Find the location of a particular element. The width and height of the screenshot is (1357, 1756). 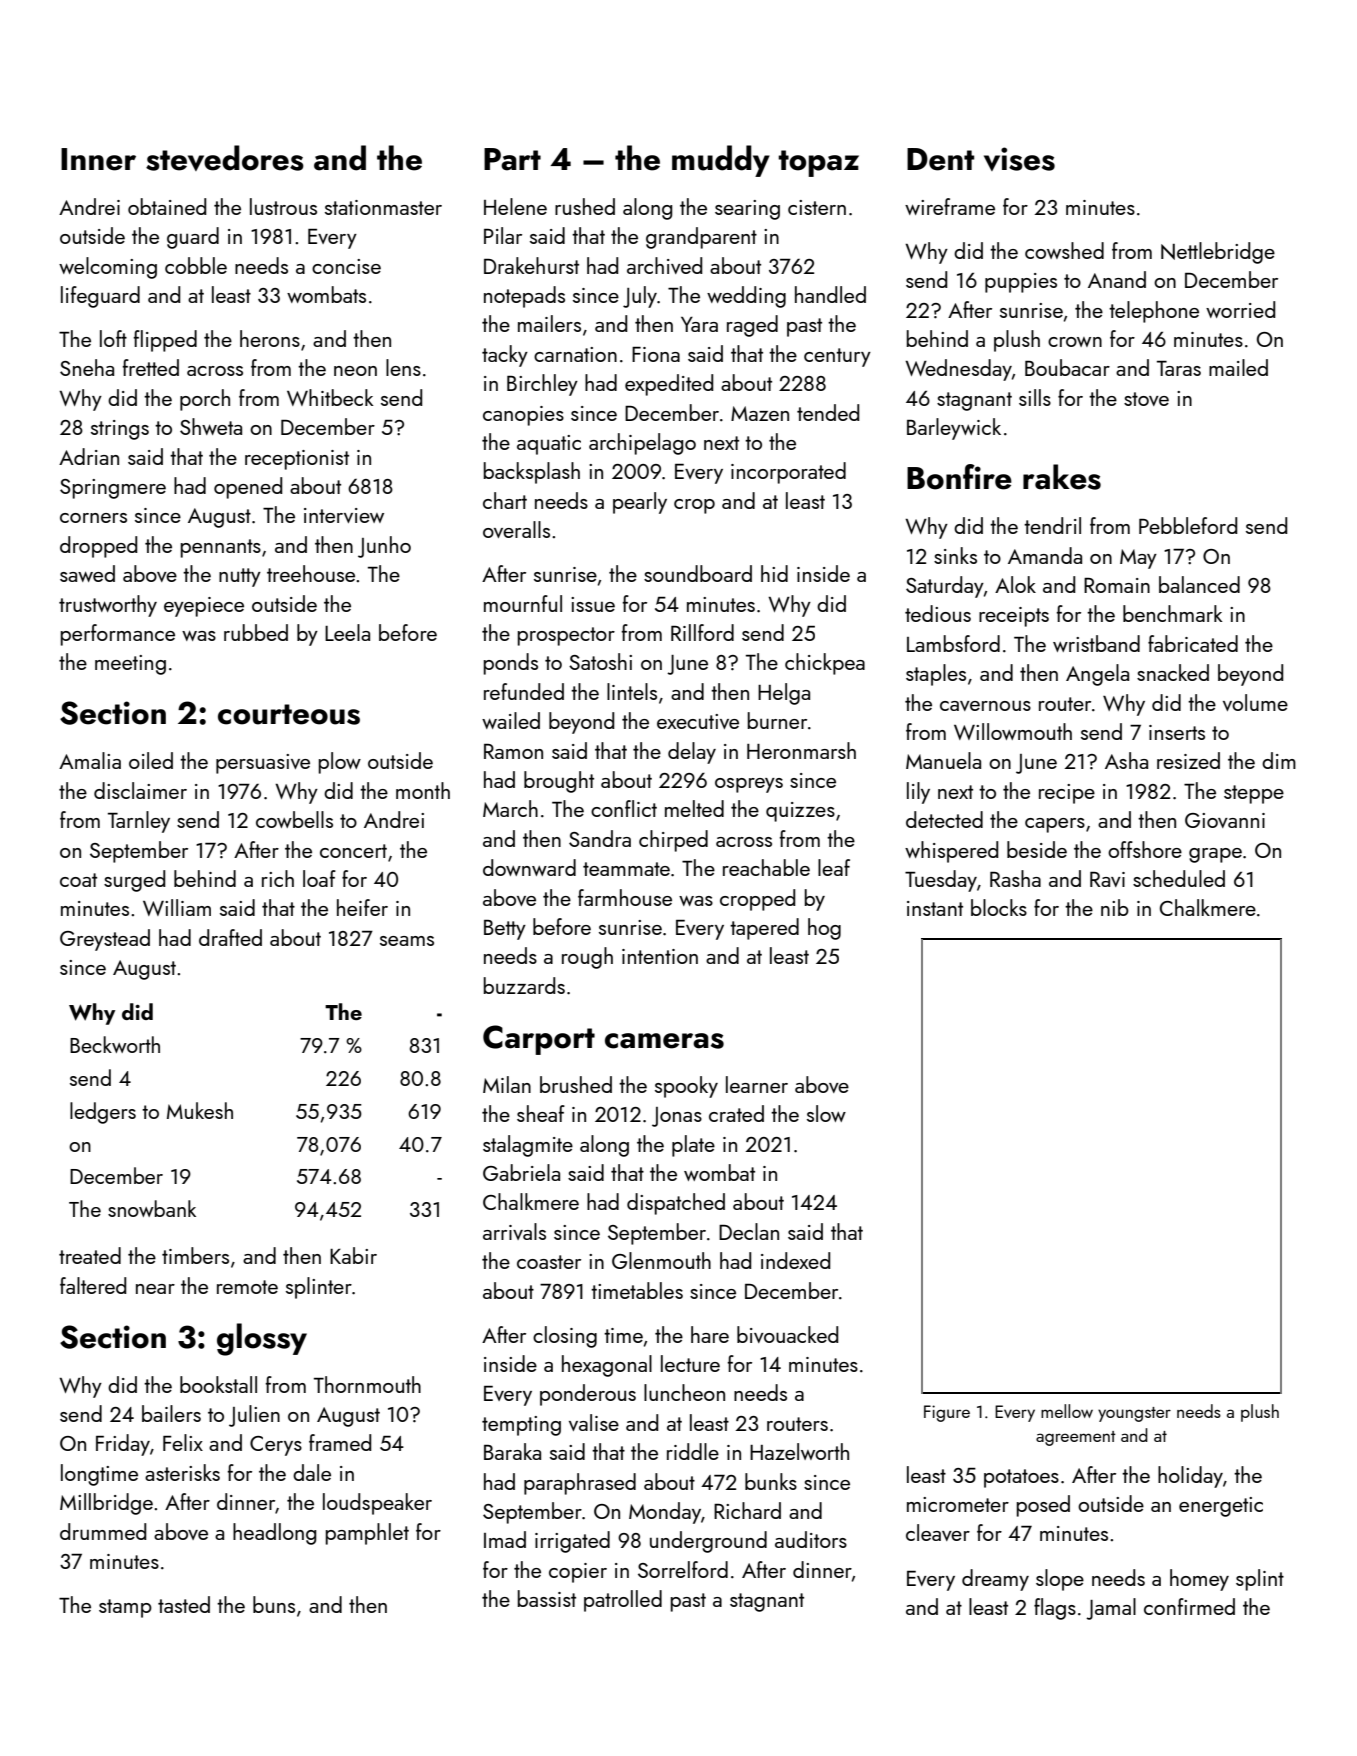

Part is located at coordinates (512, 159).
